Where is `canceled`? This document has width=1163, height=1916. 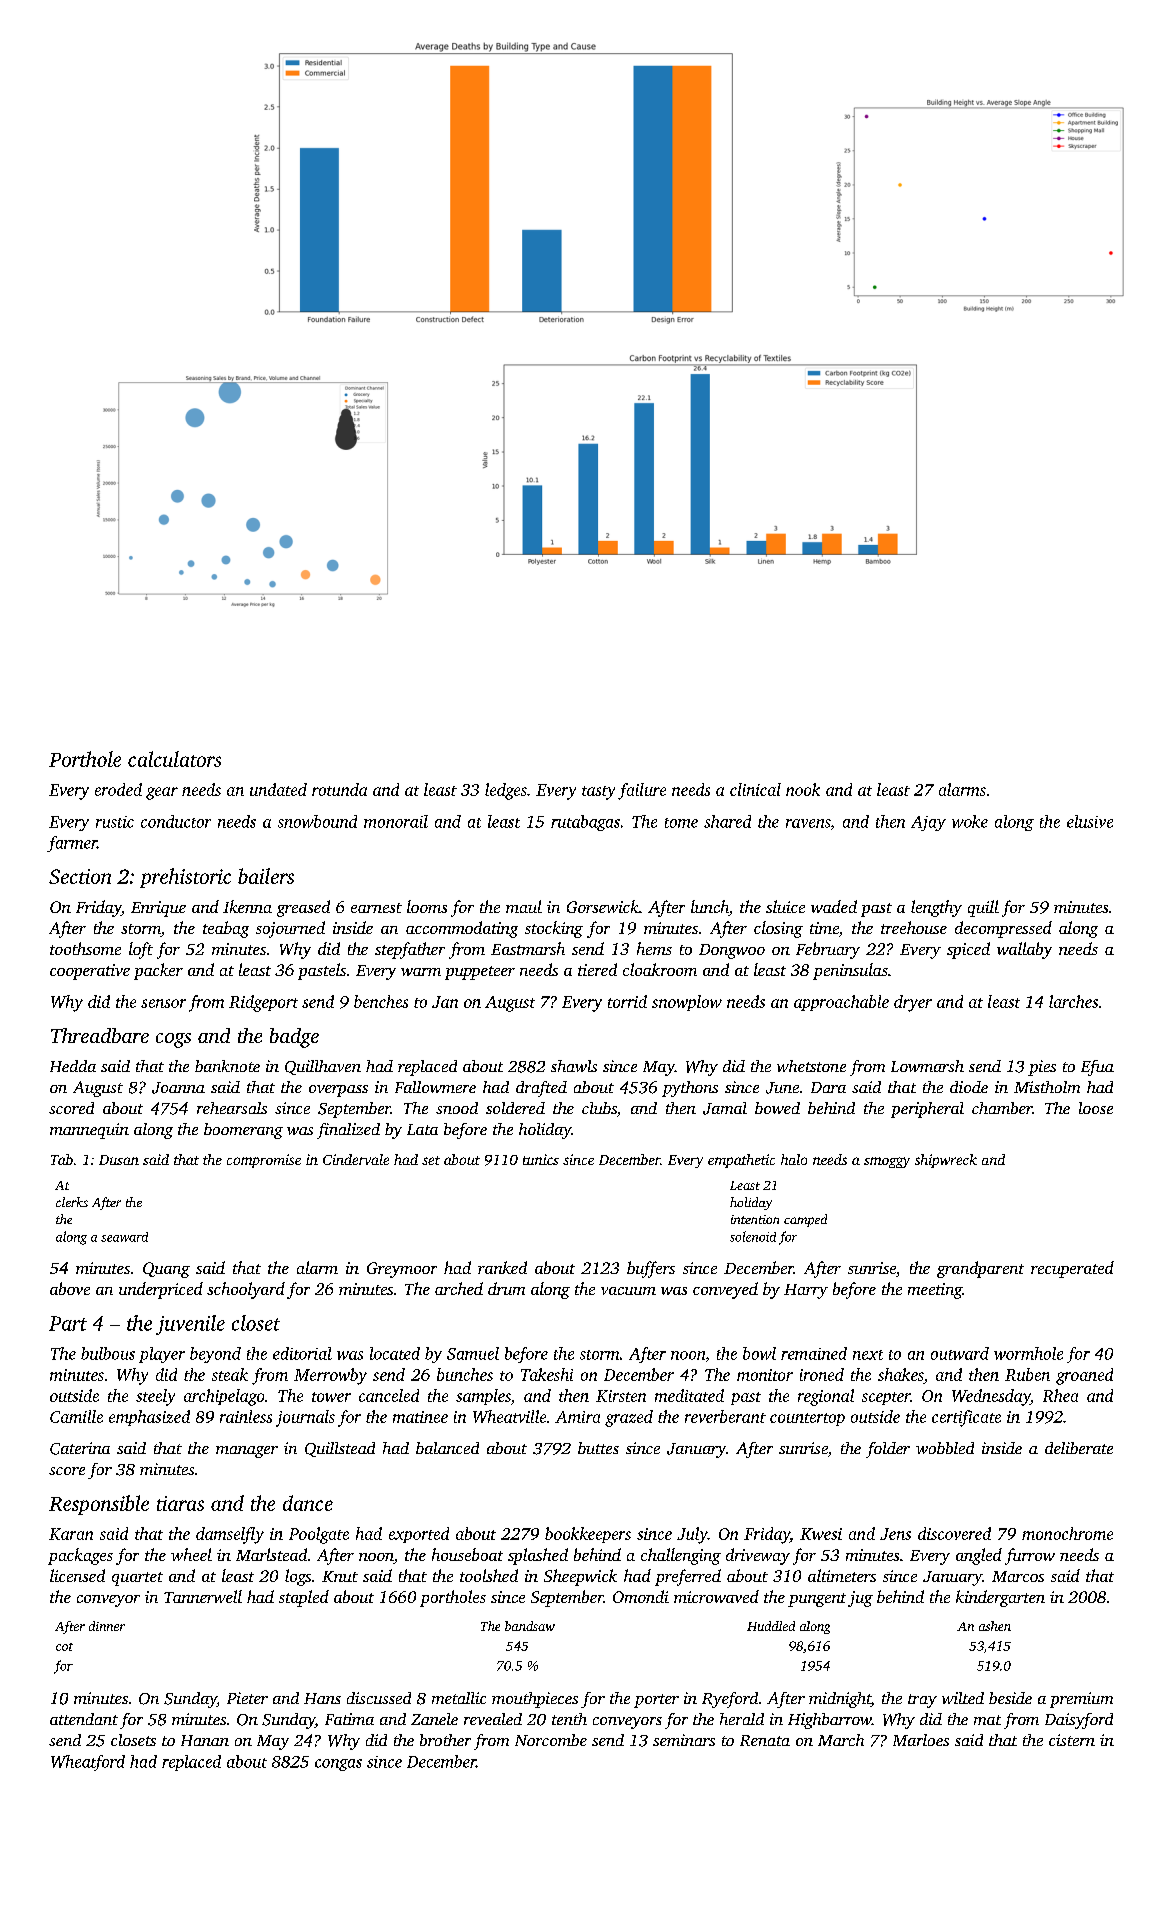
canceled is located at coordinates (389, 1395).
